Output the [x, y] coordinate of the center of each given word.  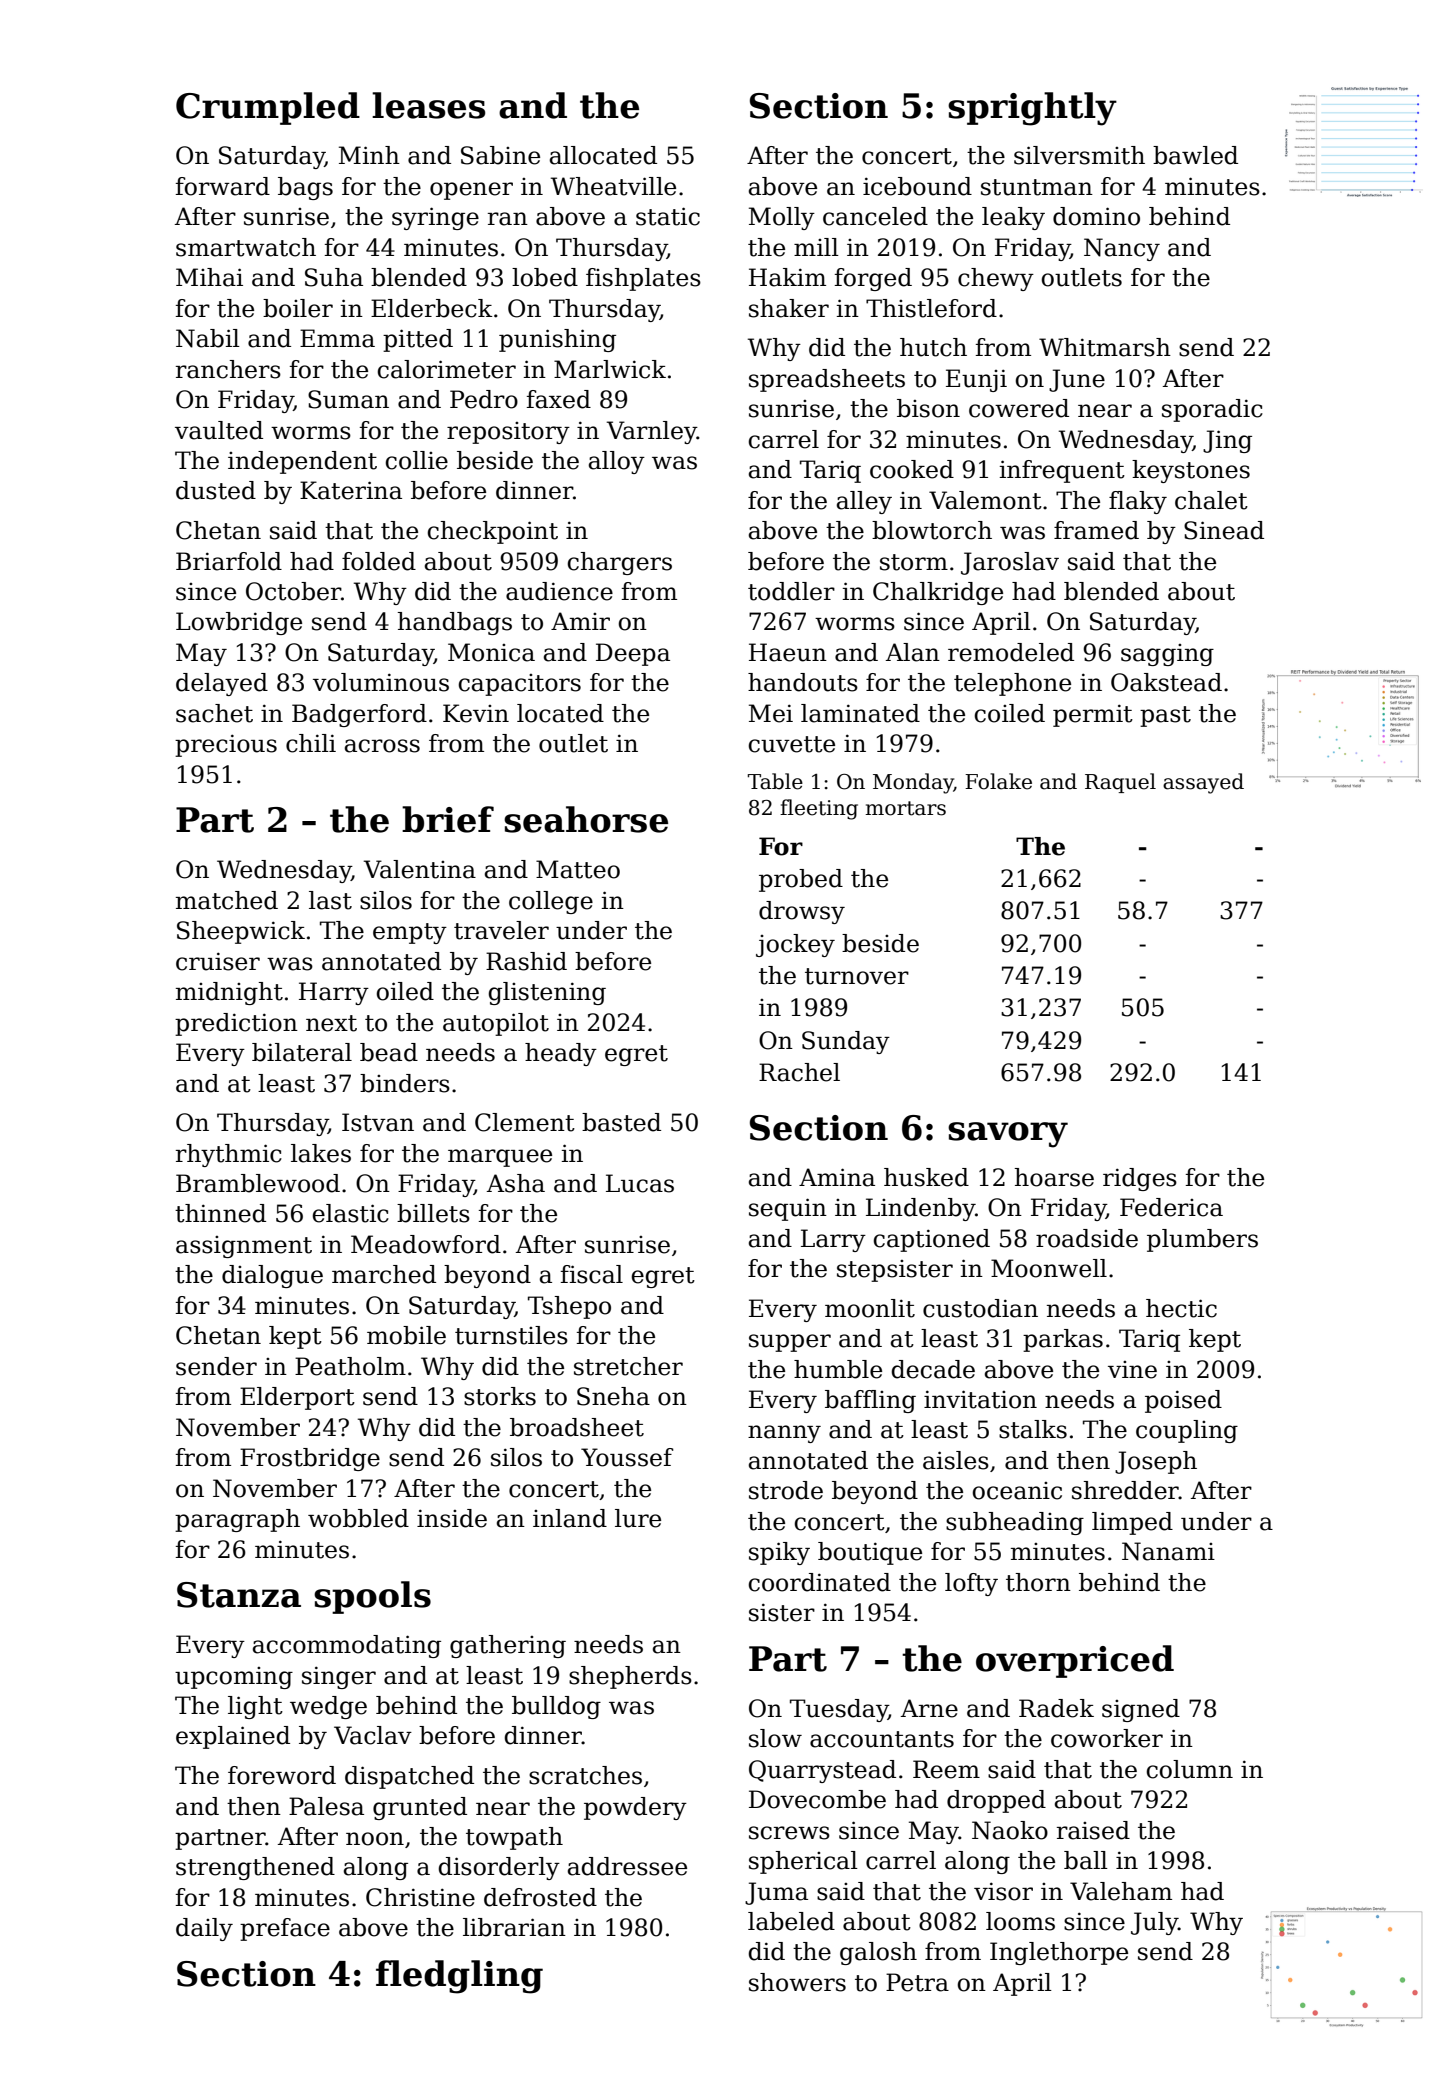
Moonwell [1049, 1268]
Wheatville [613, 186]
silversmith [1079, 155]
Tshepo [569, 1307]
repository [508, 433]
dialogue [272, 1276]
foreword [282, 1775]
